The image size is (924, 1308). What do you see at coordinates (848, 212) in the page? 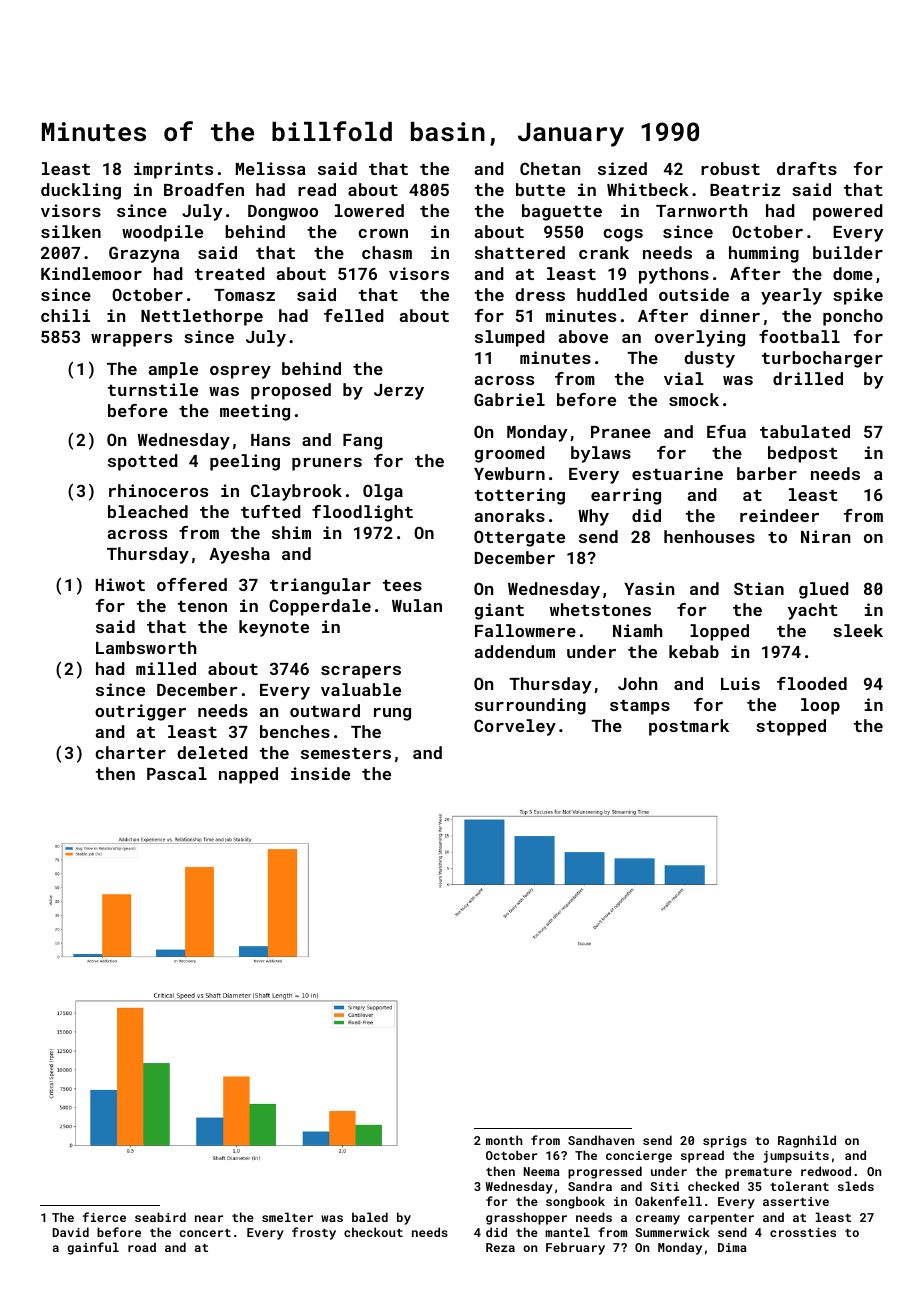
I see `powered` at bounding box center [848, 212].
